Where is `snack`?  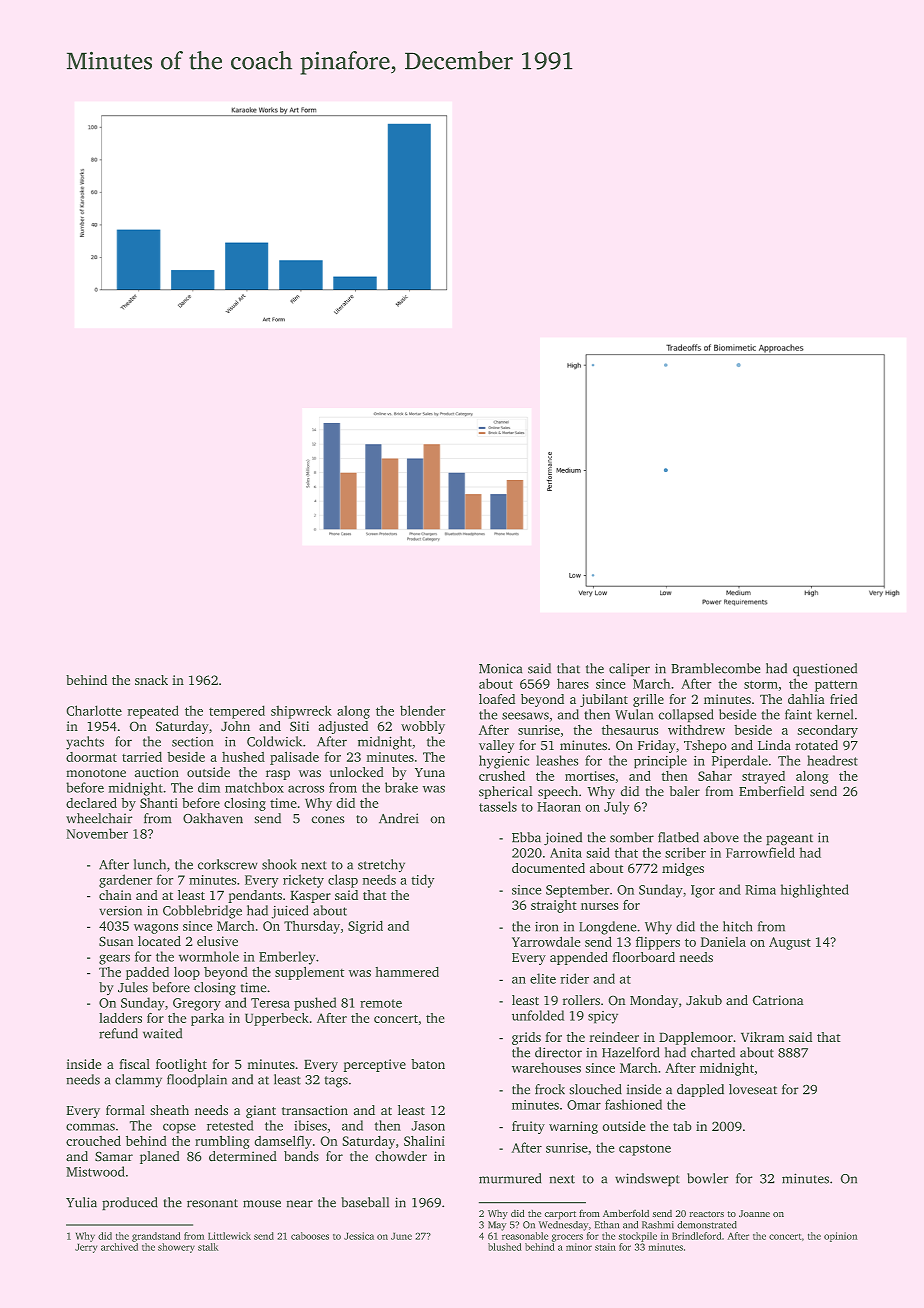 snack is located at coordinates (151, 680).
